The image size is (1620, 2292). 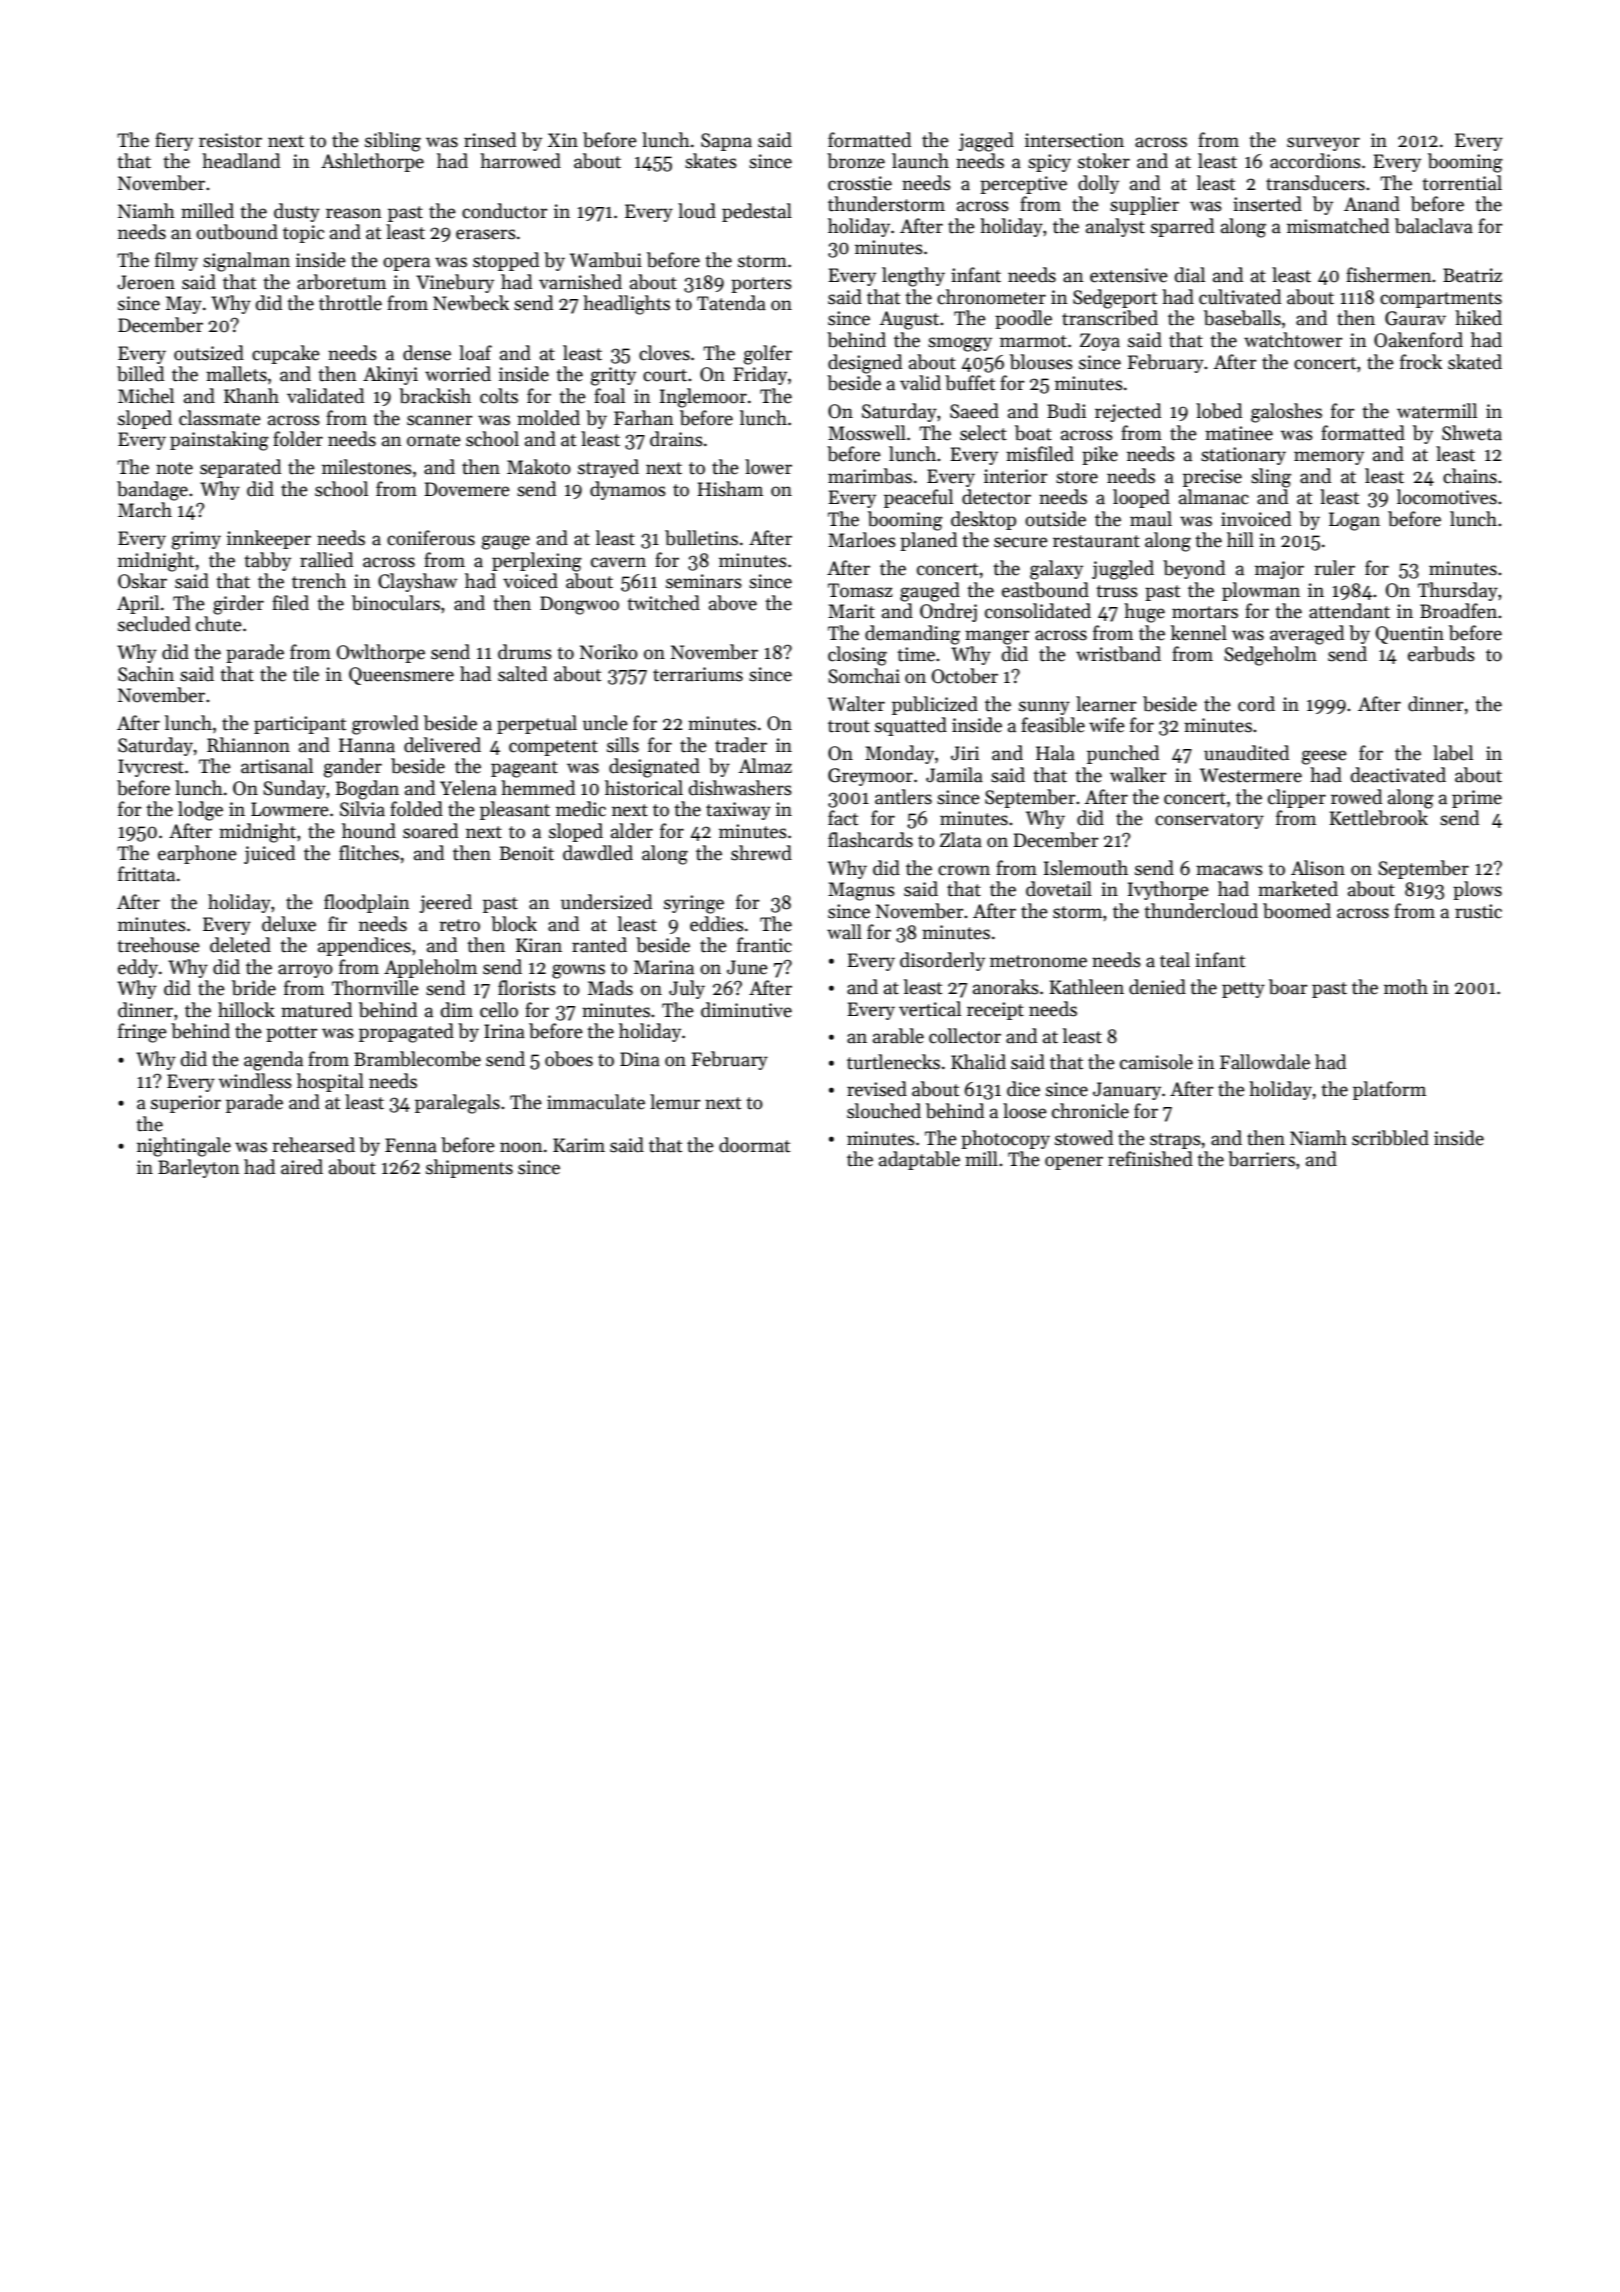 I want to click on surveyor, so click(x=1323, y=144).
